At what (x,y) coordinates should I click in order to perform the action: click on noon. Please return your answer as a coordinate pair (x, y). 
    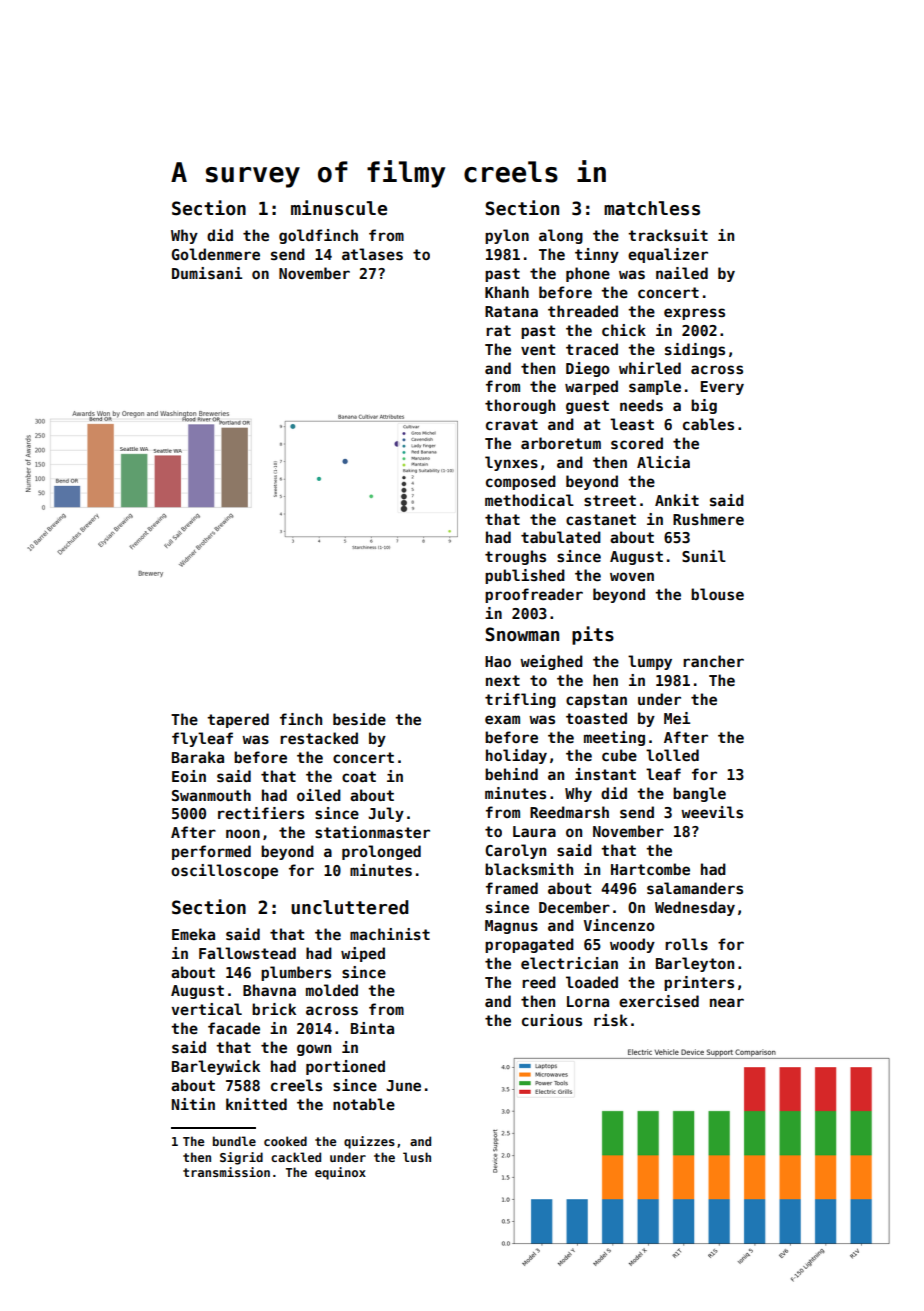
    Looking at the image, I should click on (243, 833).
